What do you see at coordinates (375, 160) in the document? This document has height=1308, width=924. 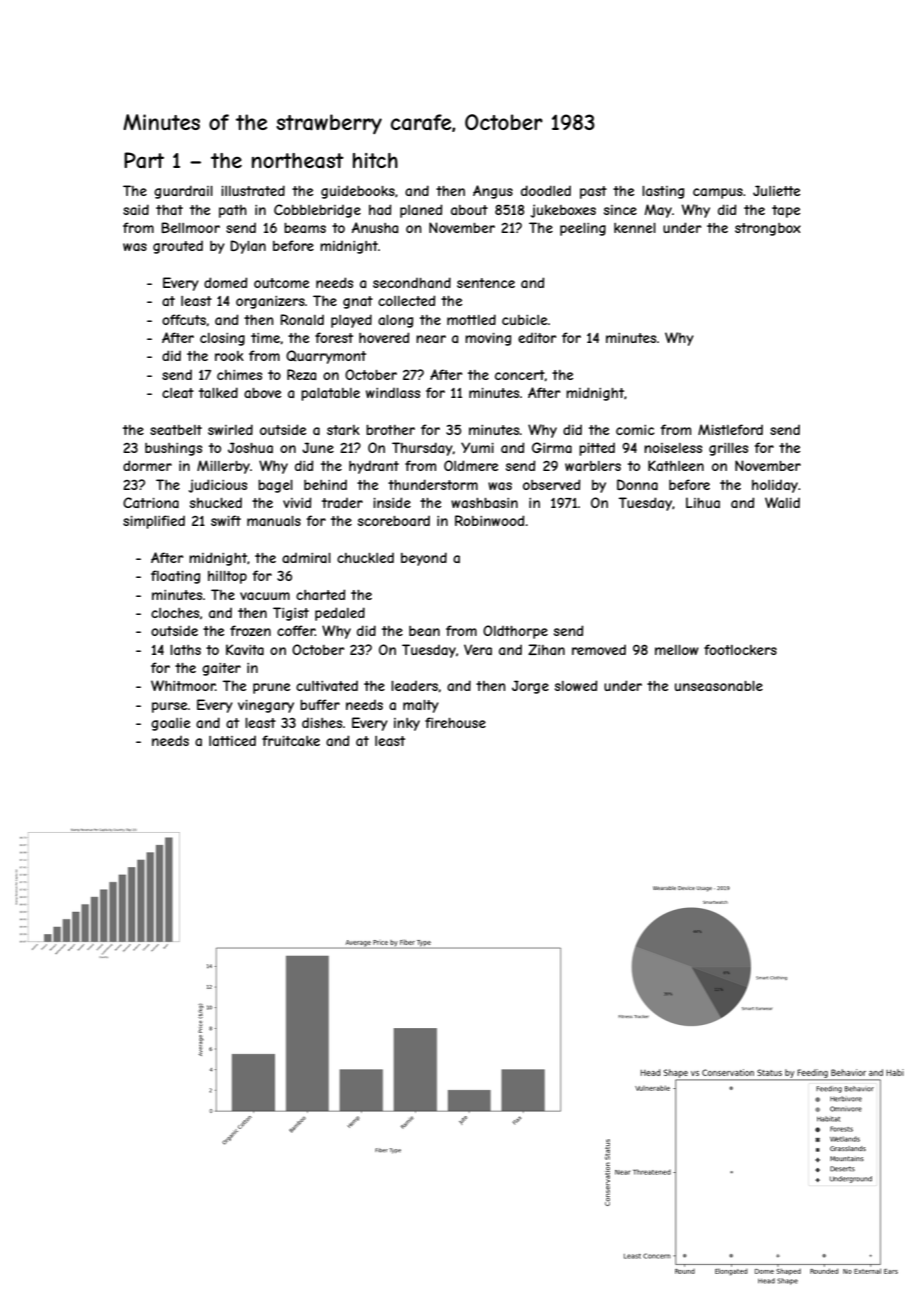 I see `hitch` at bounding box center [375, 160].
